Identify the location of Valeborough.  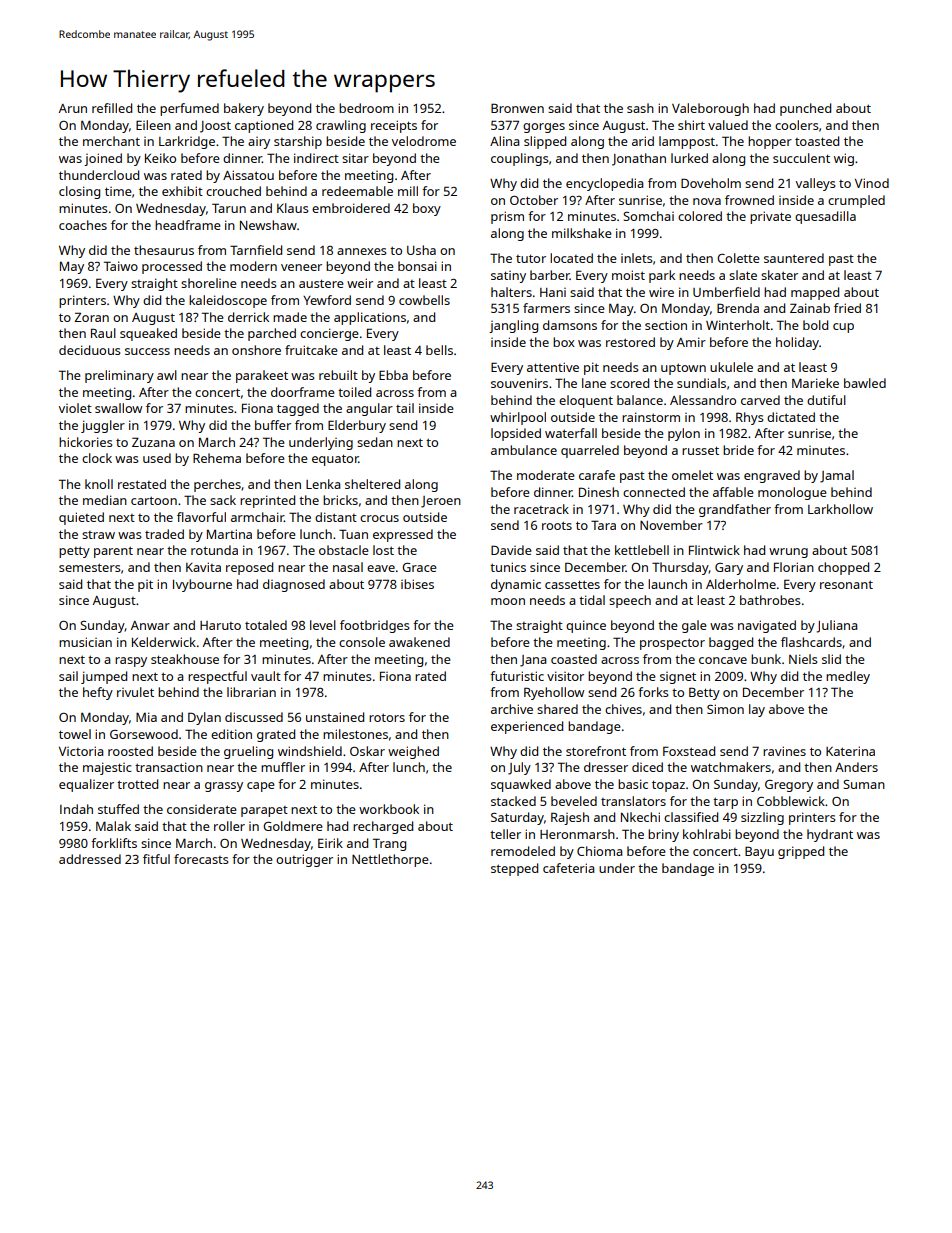
(710, 109).
